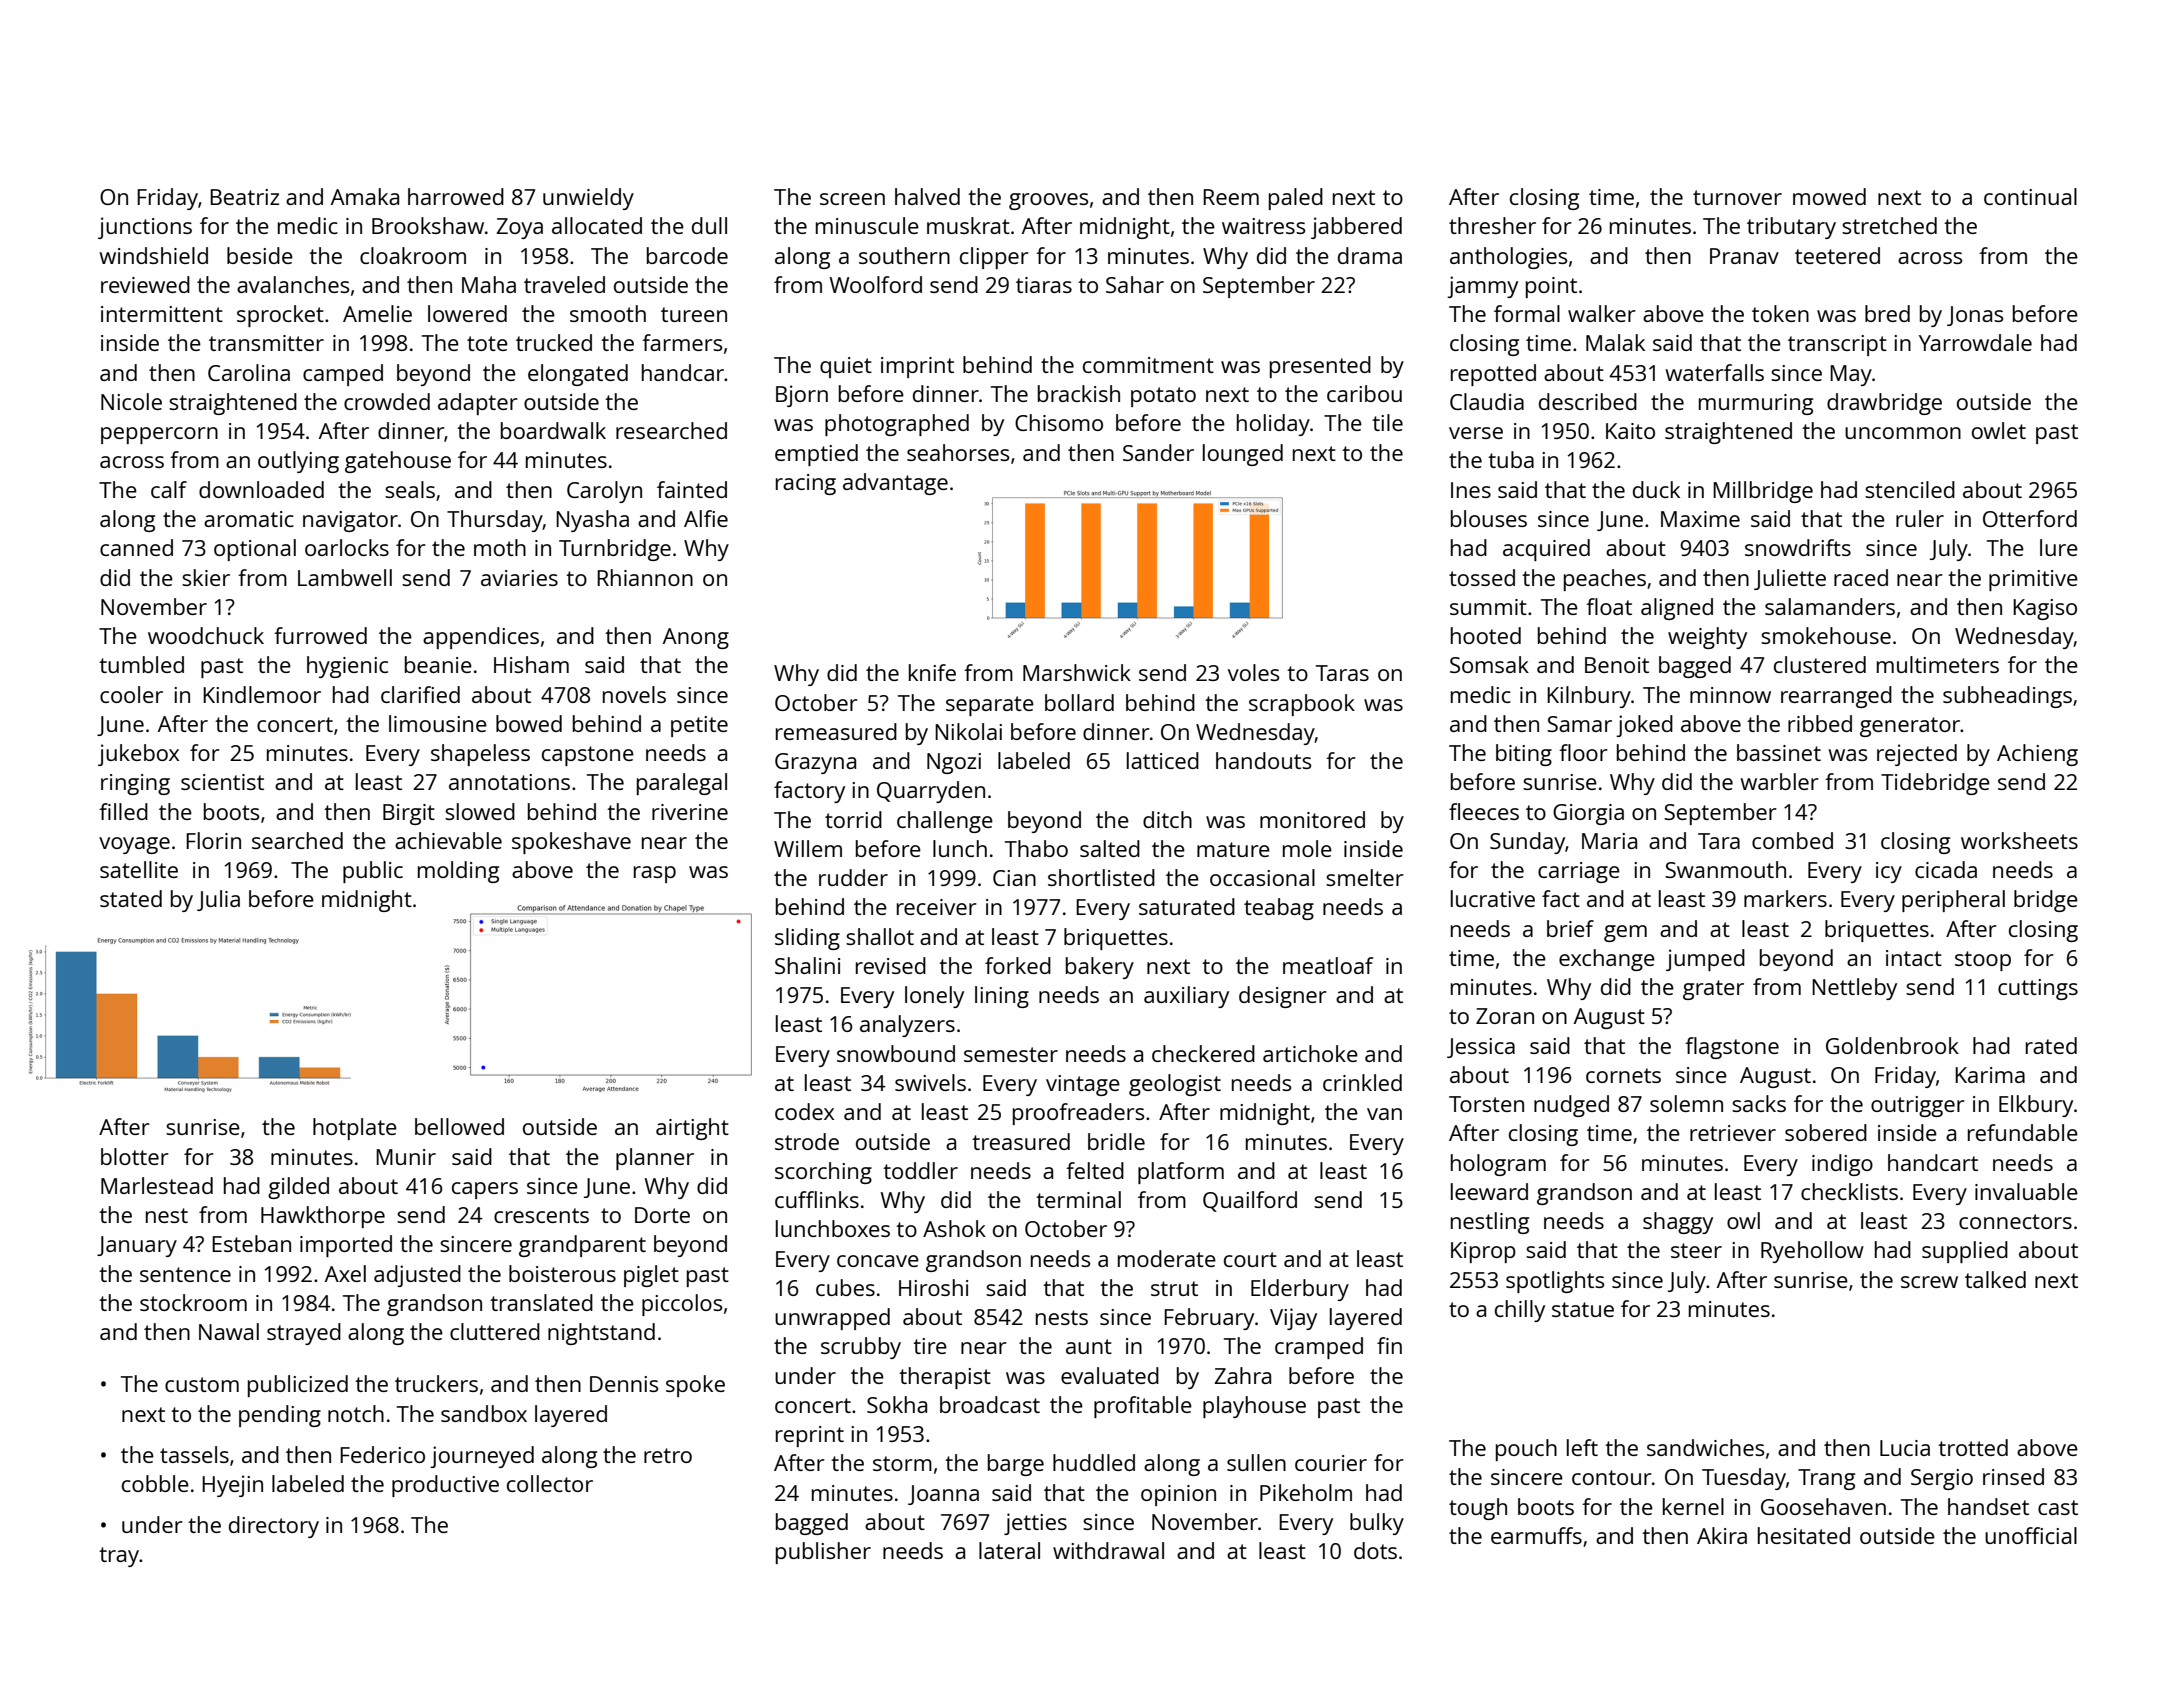 The image size is (2178, 1683). What do you see at coordinates (1829, 196) in the screenshot?
I see `mowed` at bounding box center [1829, 196].
